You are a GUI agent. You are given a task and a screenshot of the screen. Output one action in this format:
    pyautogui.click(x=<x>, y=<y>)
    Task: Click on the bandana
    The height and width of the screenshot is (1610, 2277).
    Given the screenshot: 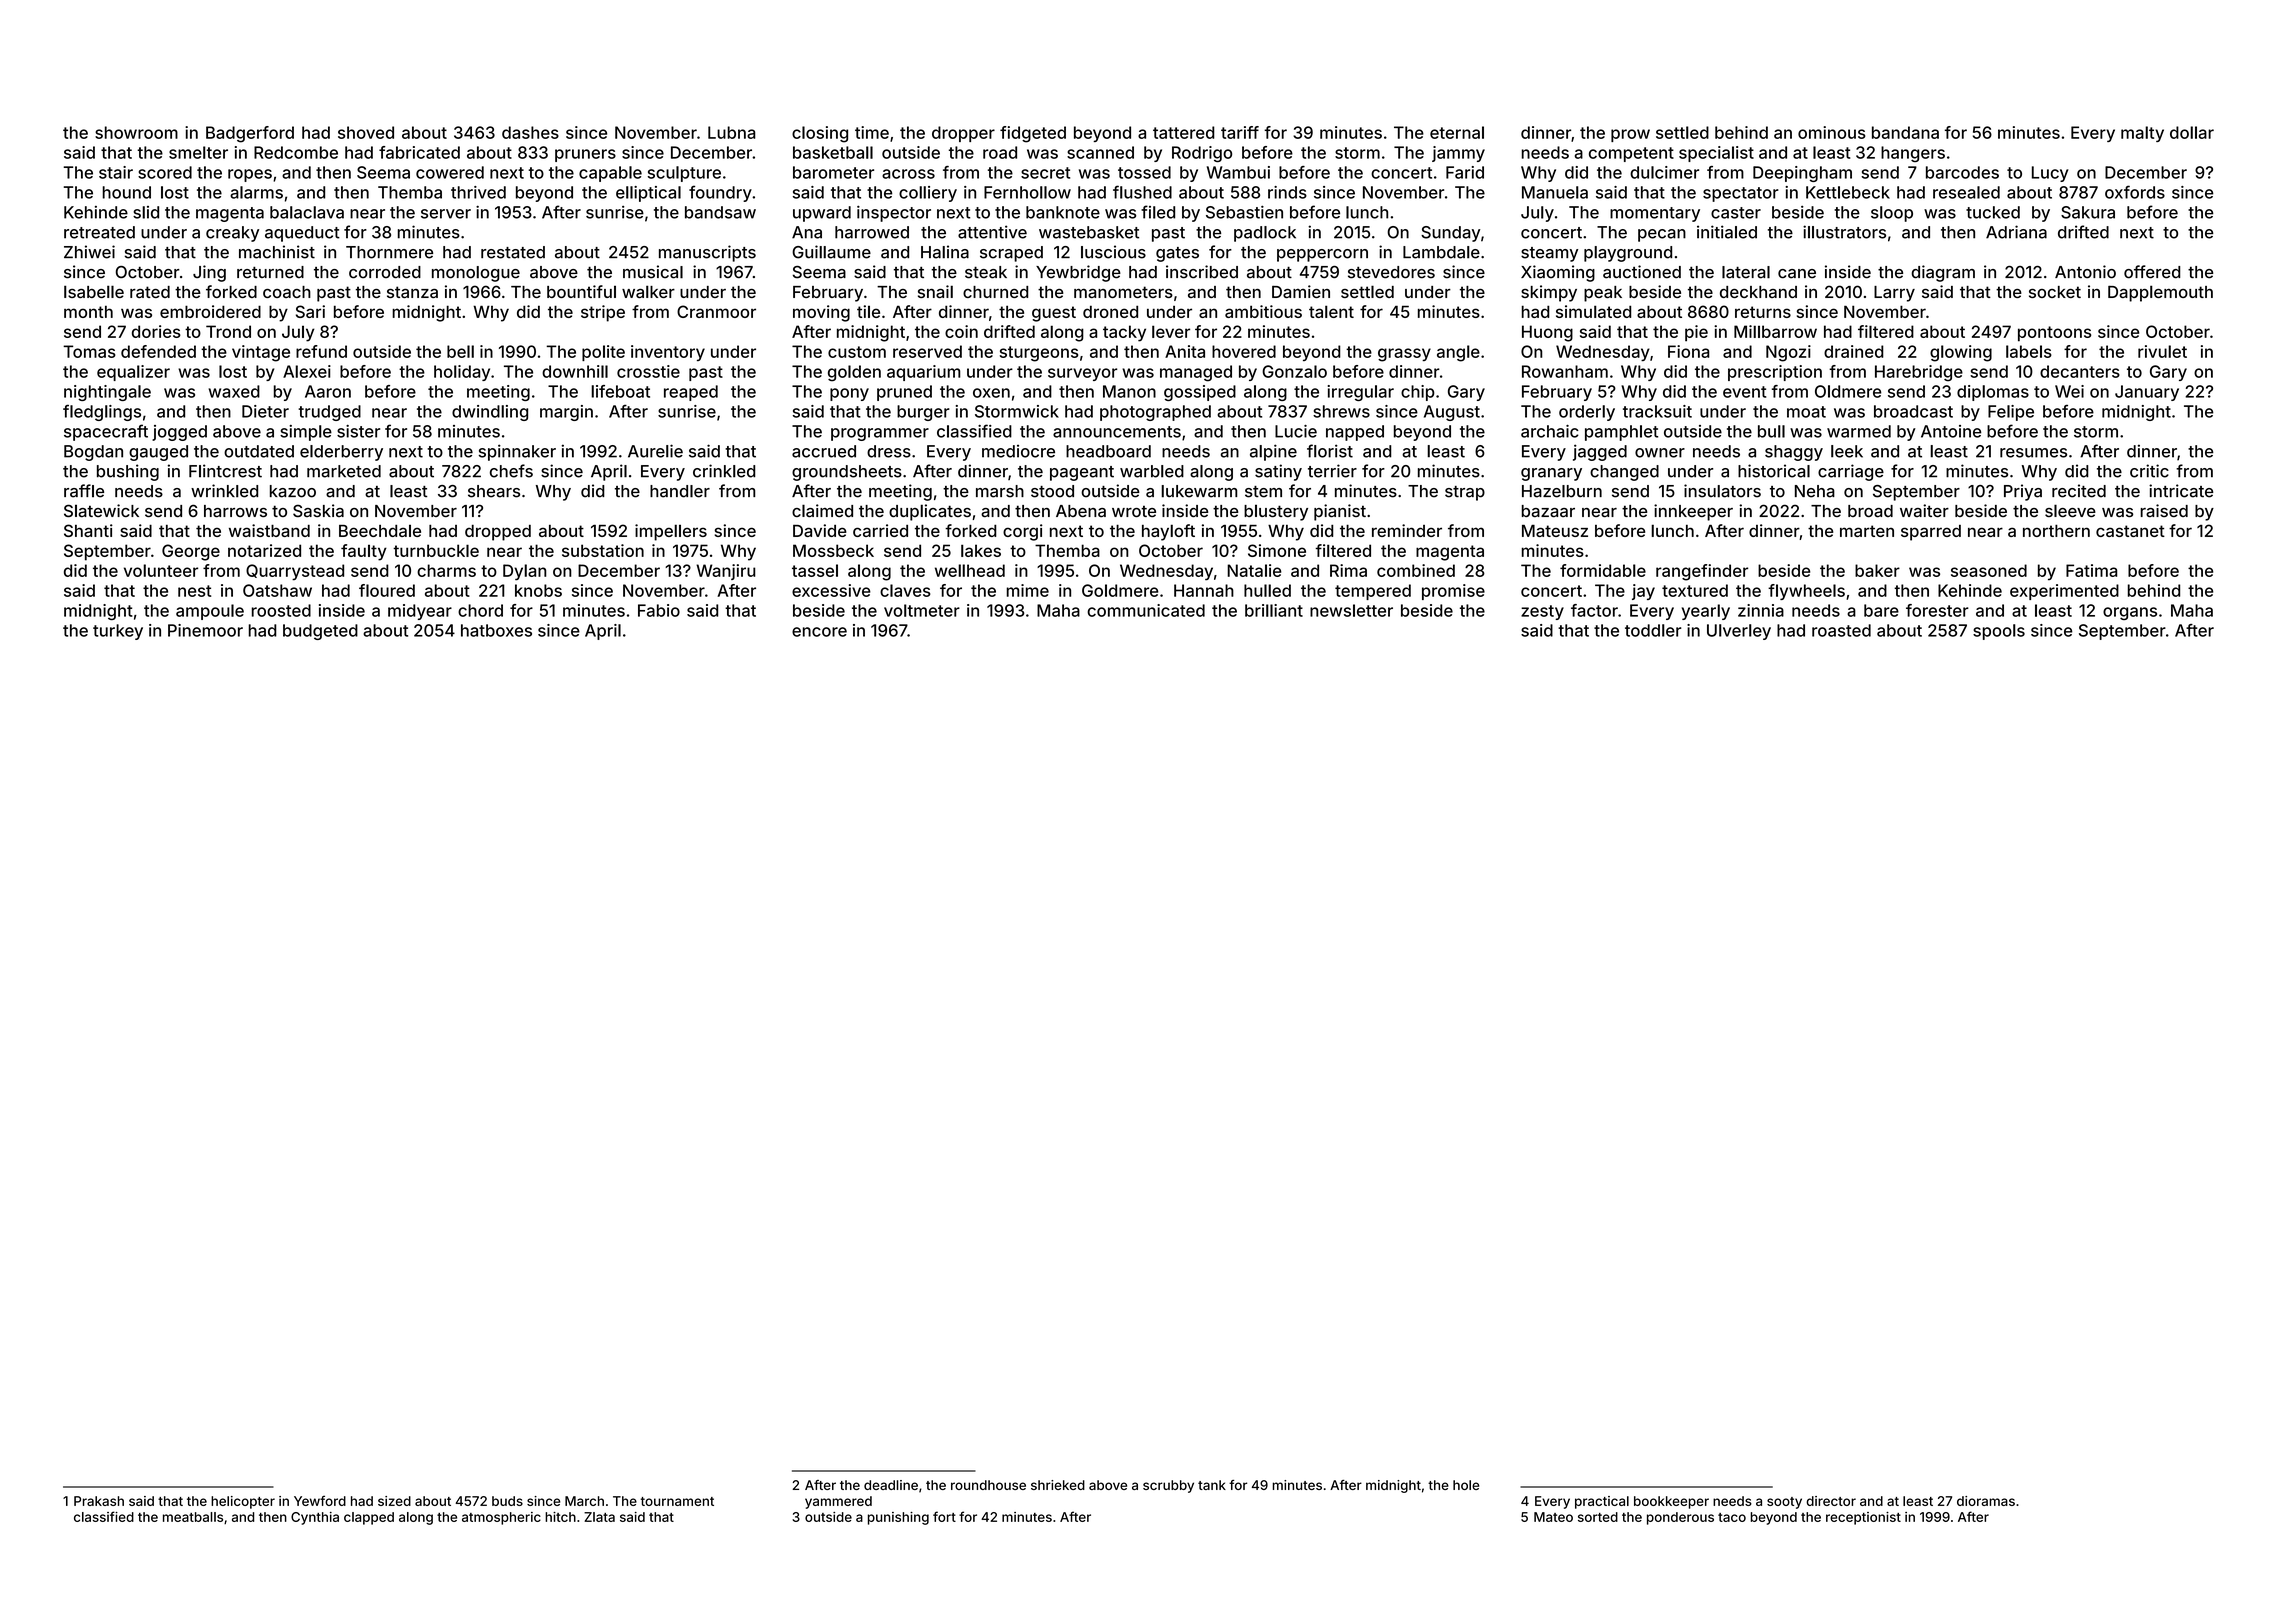 What is the action you would take?
    pyautogui.click(x=1905, y=132)
